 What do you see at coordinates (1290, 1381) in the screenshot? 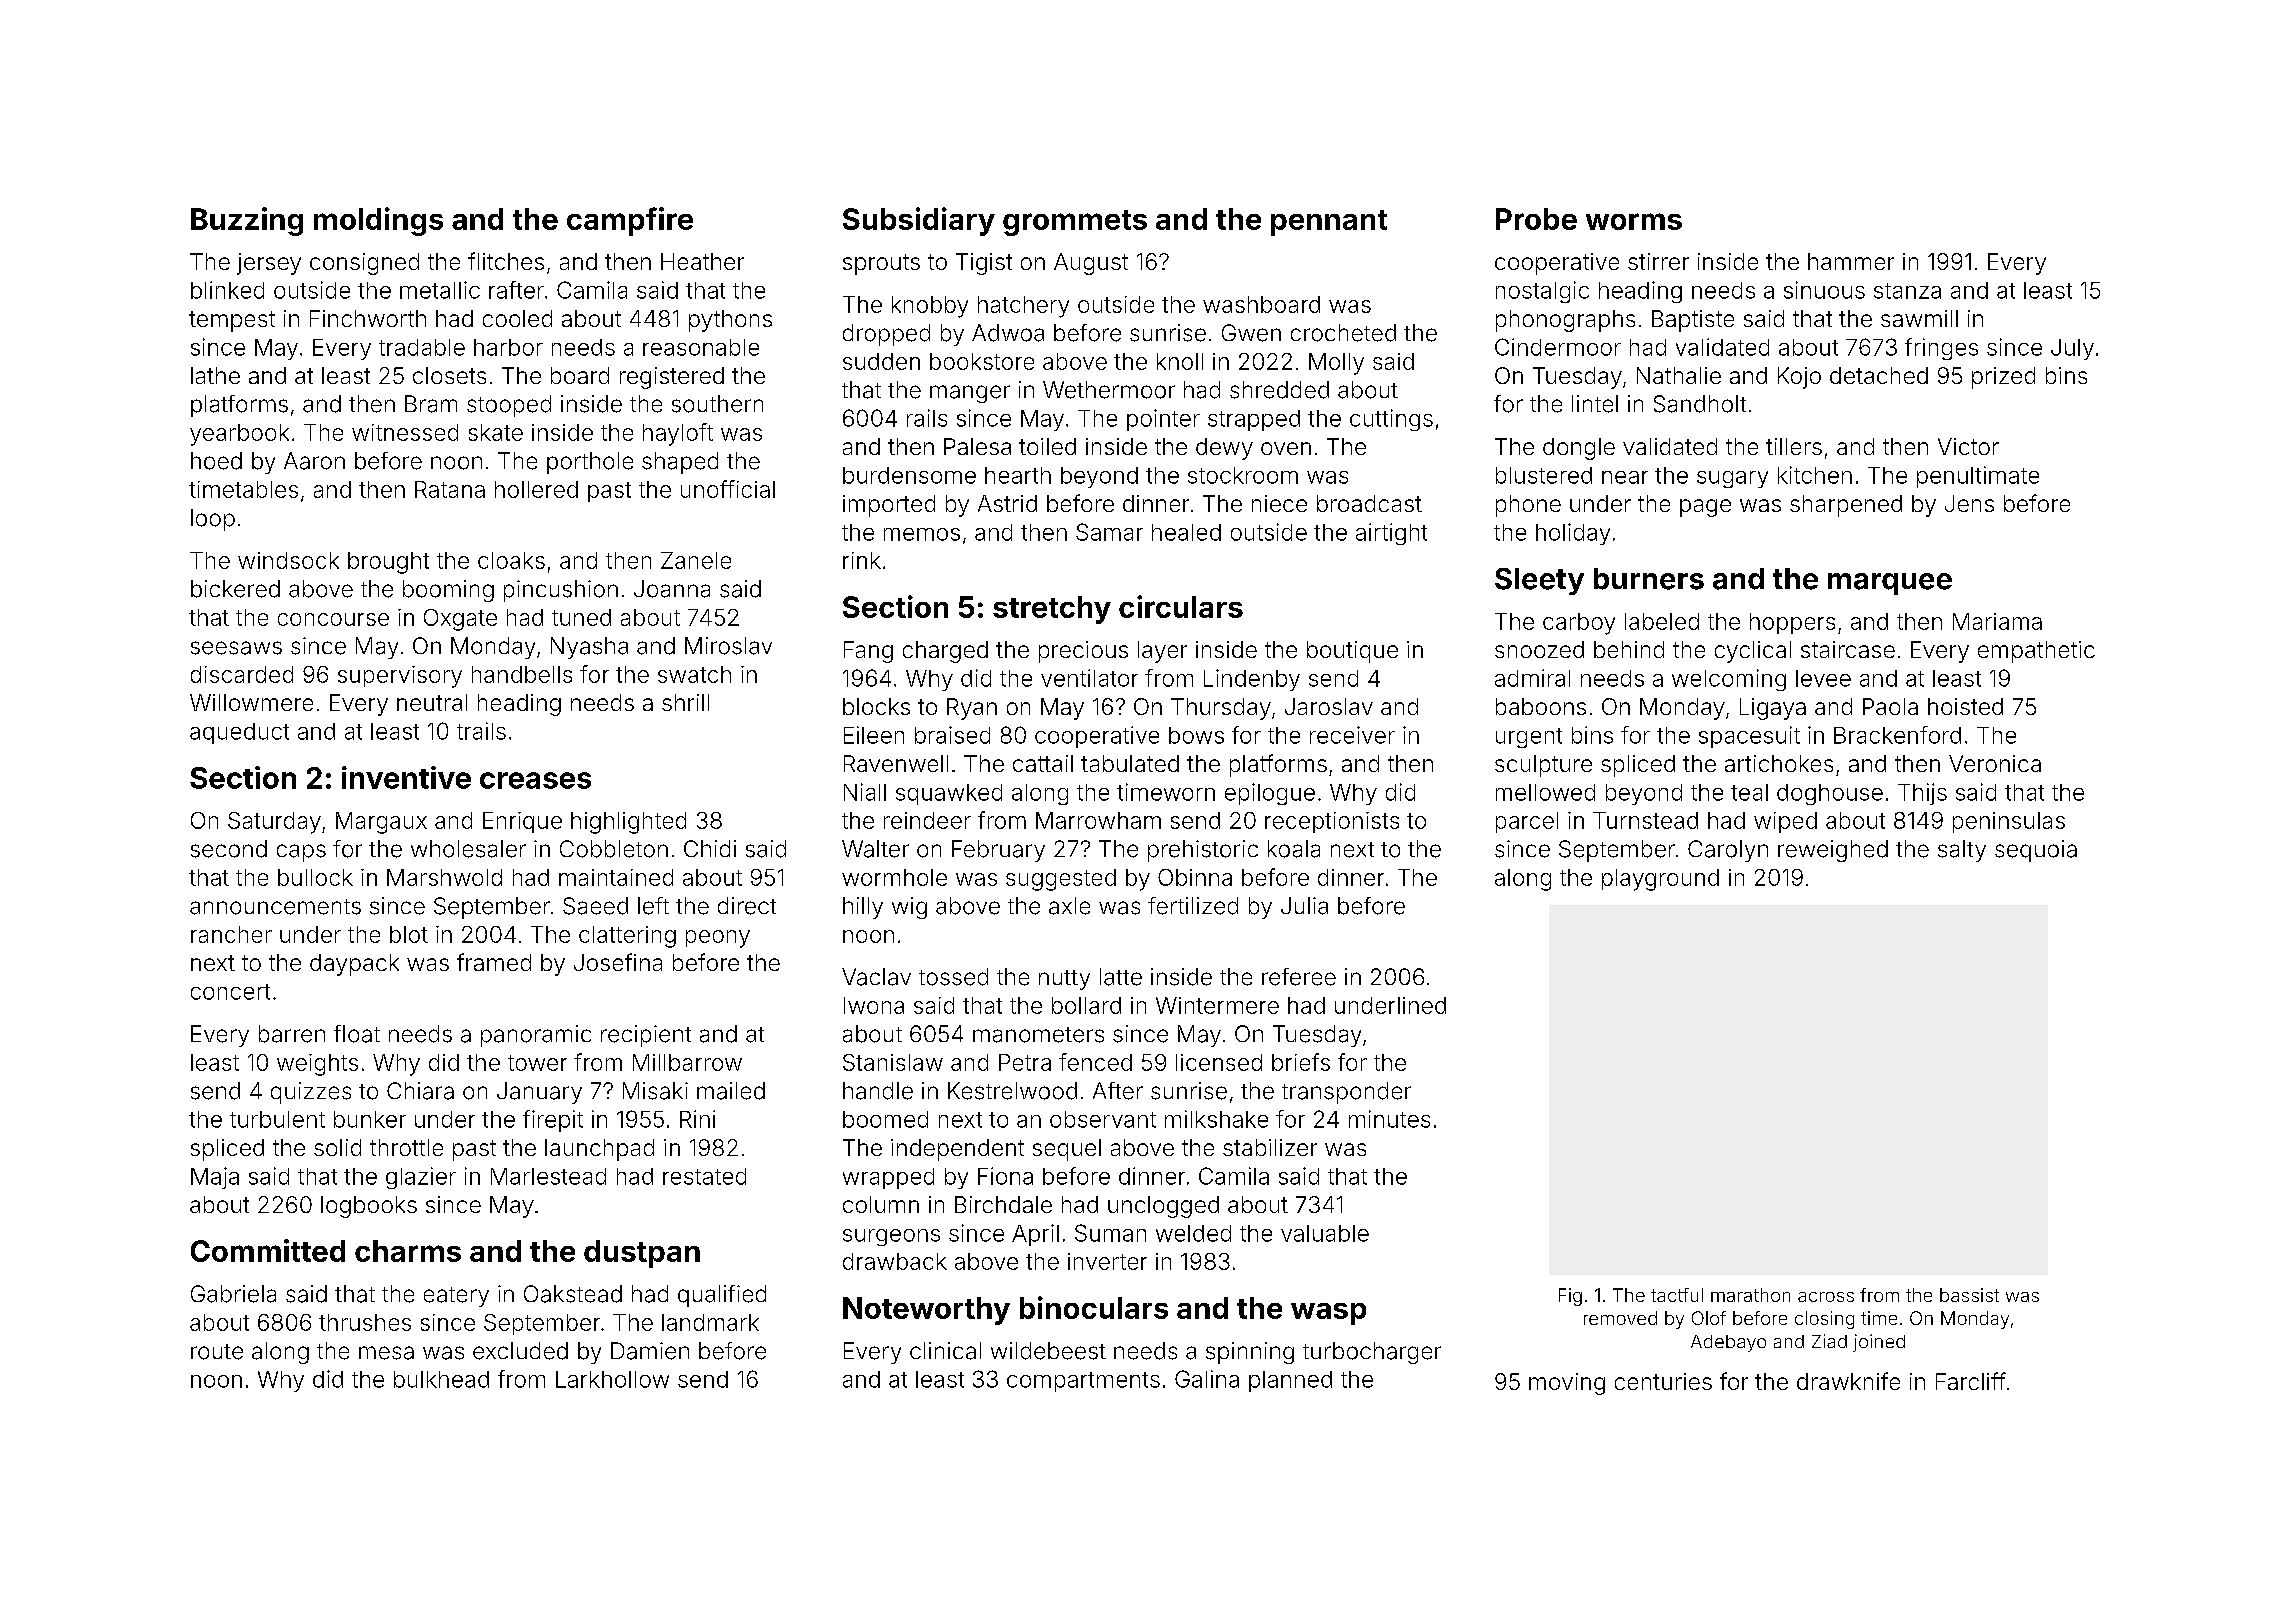
I see `planned` at bounding box center [1290, 1381].
